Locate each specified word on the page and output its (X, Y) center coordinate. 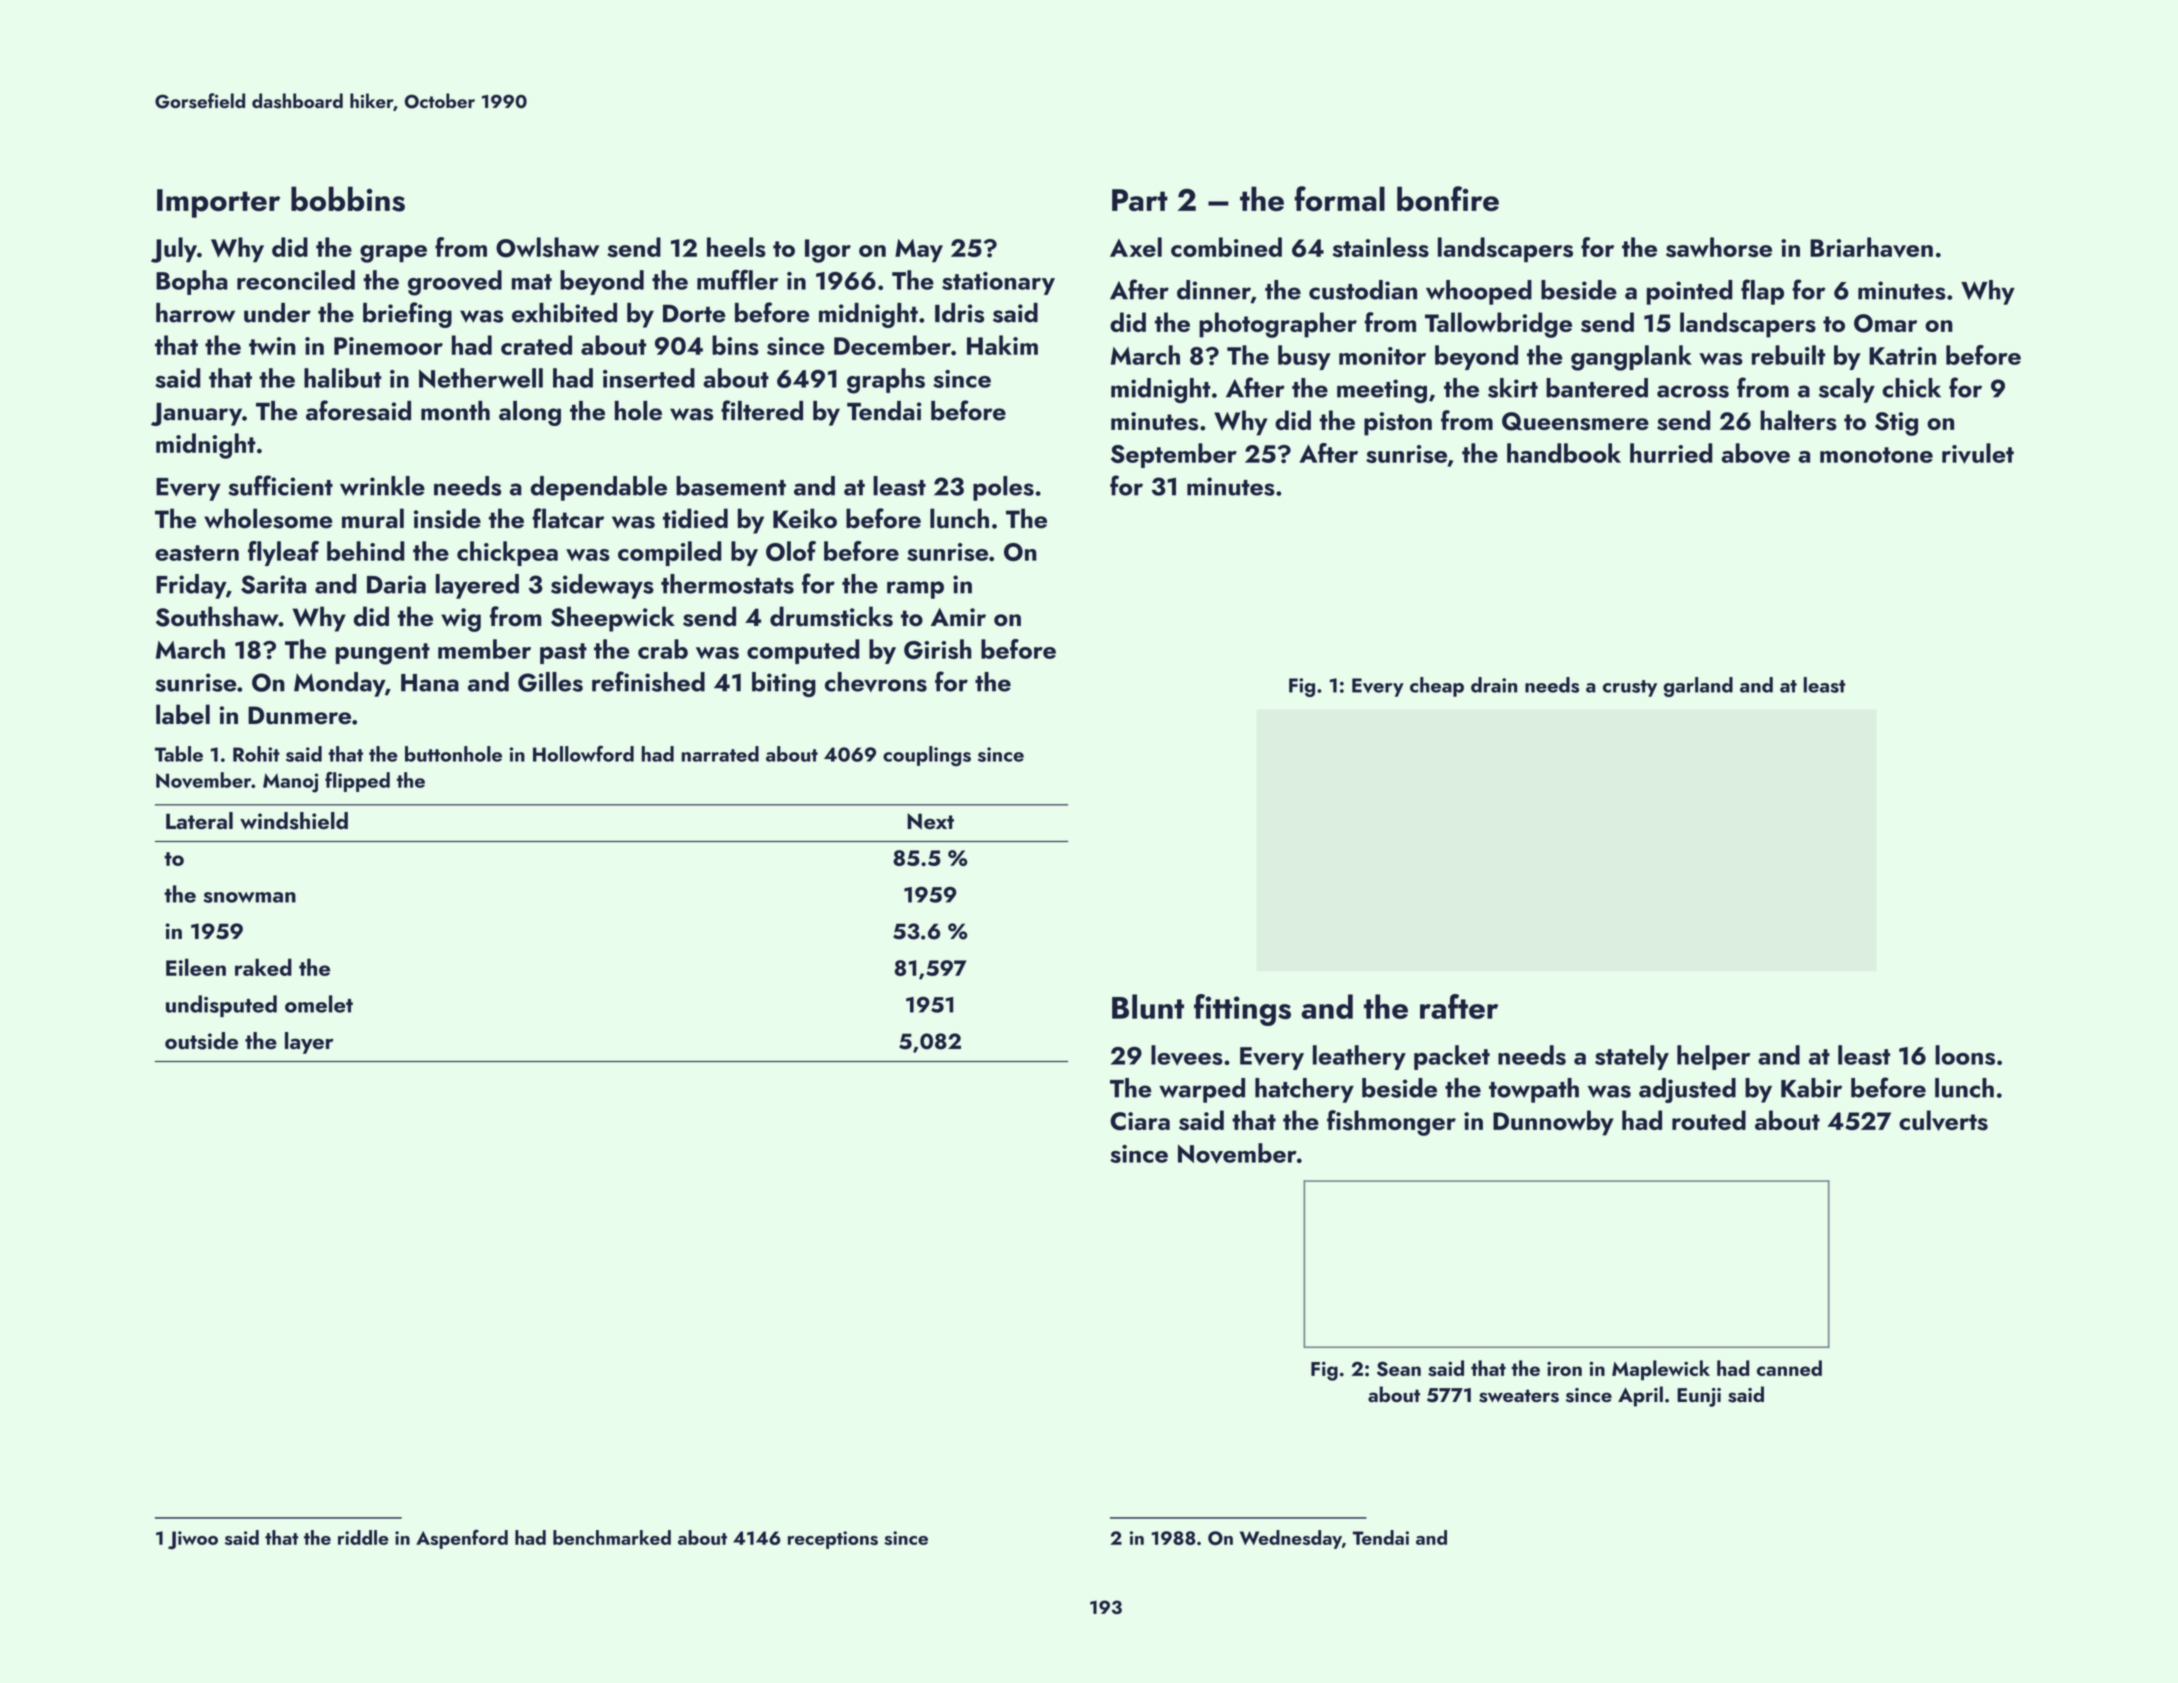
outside (201, 1041)
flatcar (568, 518)
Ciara (1140, 1121)
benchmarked (612, 1537)
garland (1698, 687)
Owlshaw (547, 247)
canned (1789, 1368)
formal (1340, 198)
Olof (791, 551)
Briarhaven (1871, 247)
